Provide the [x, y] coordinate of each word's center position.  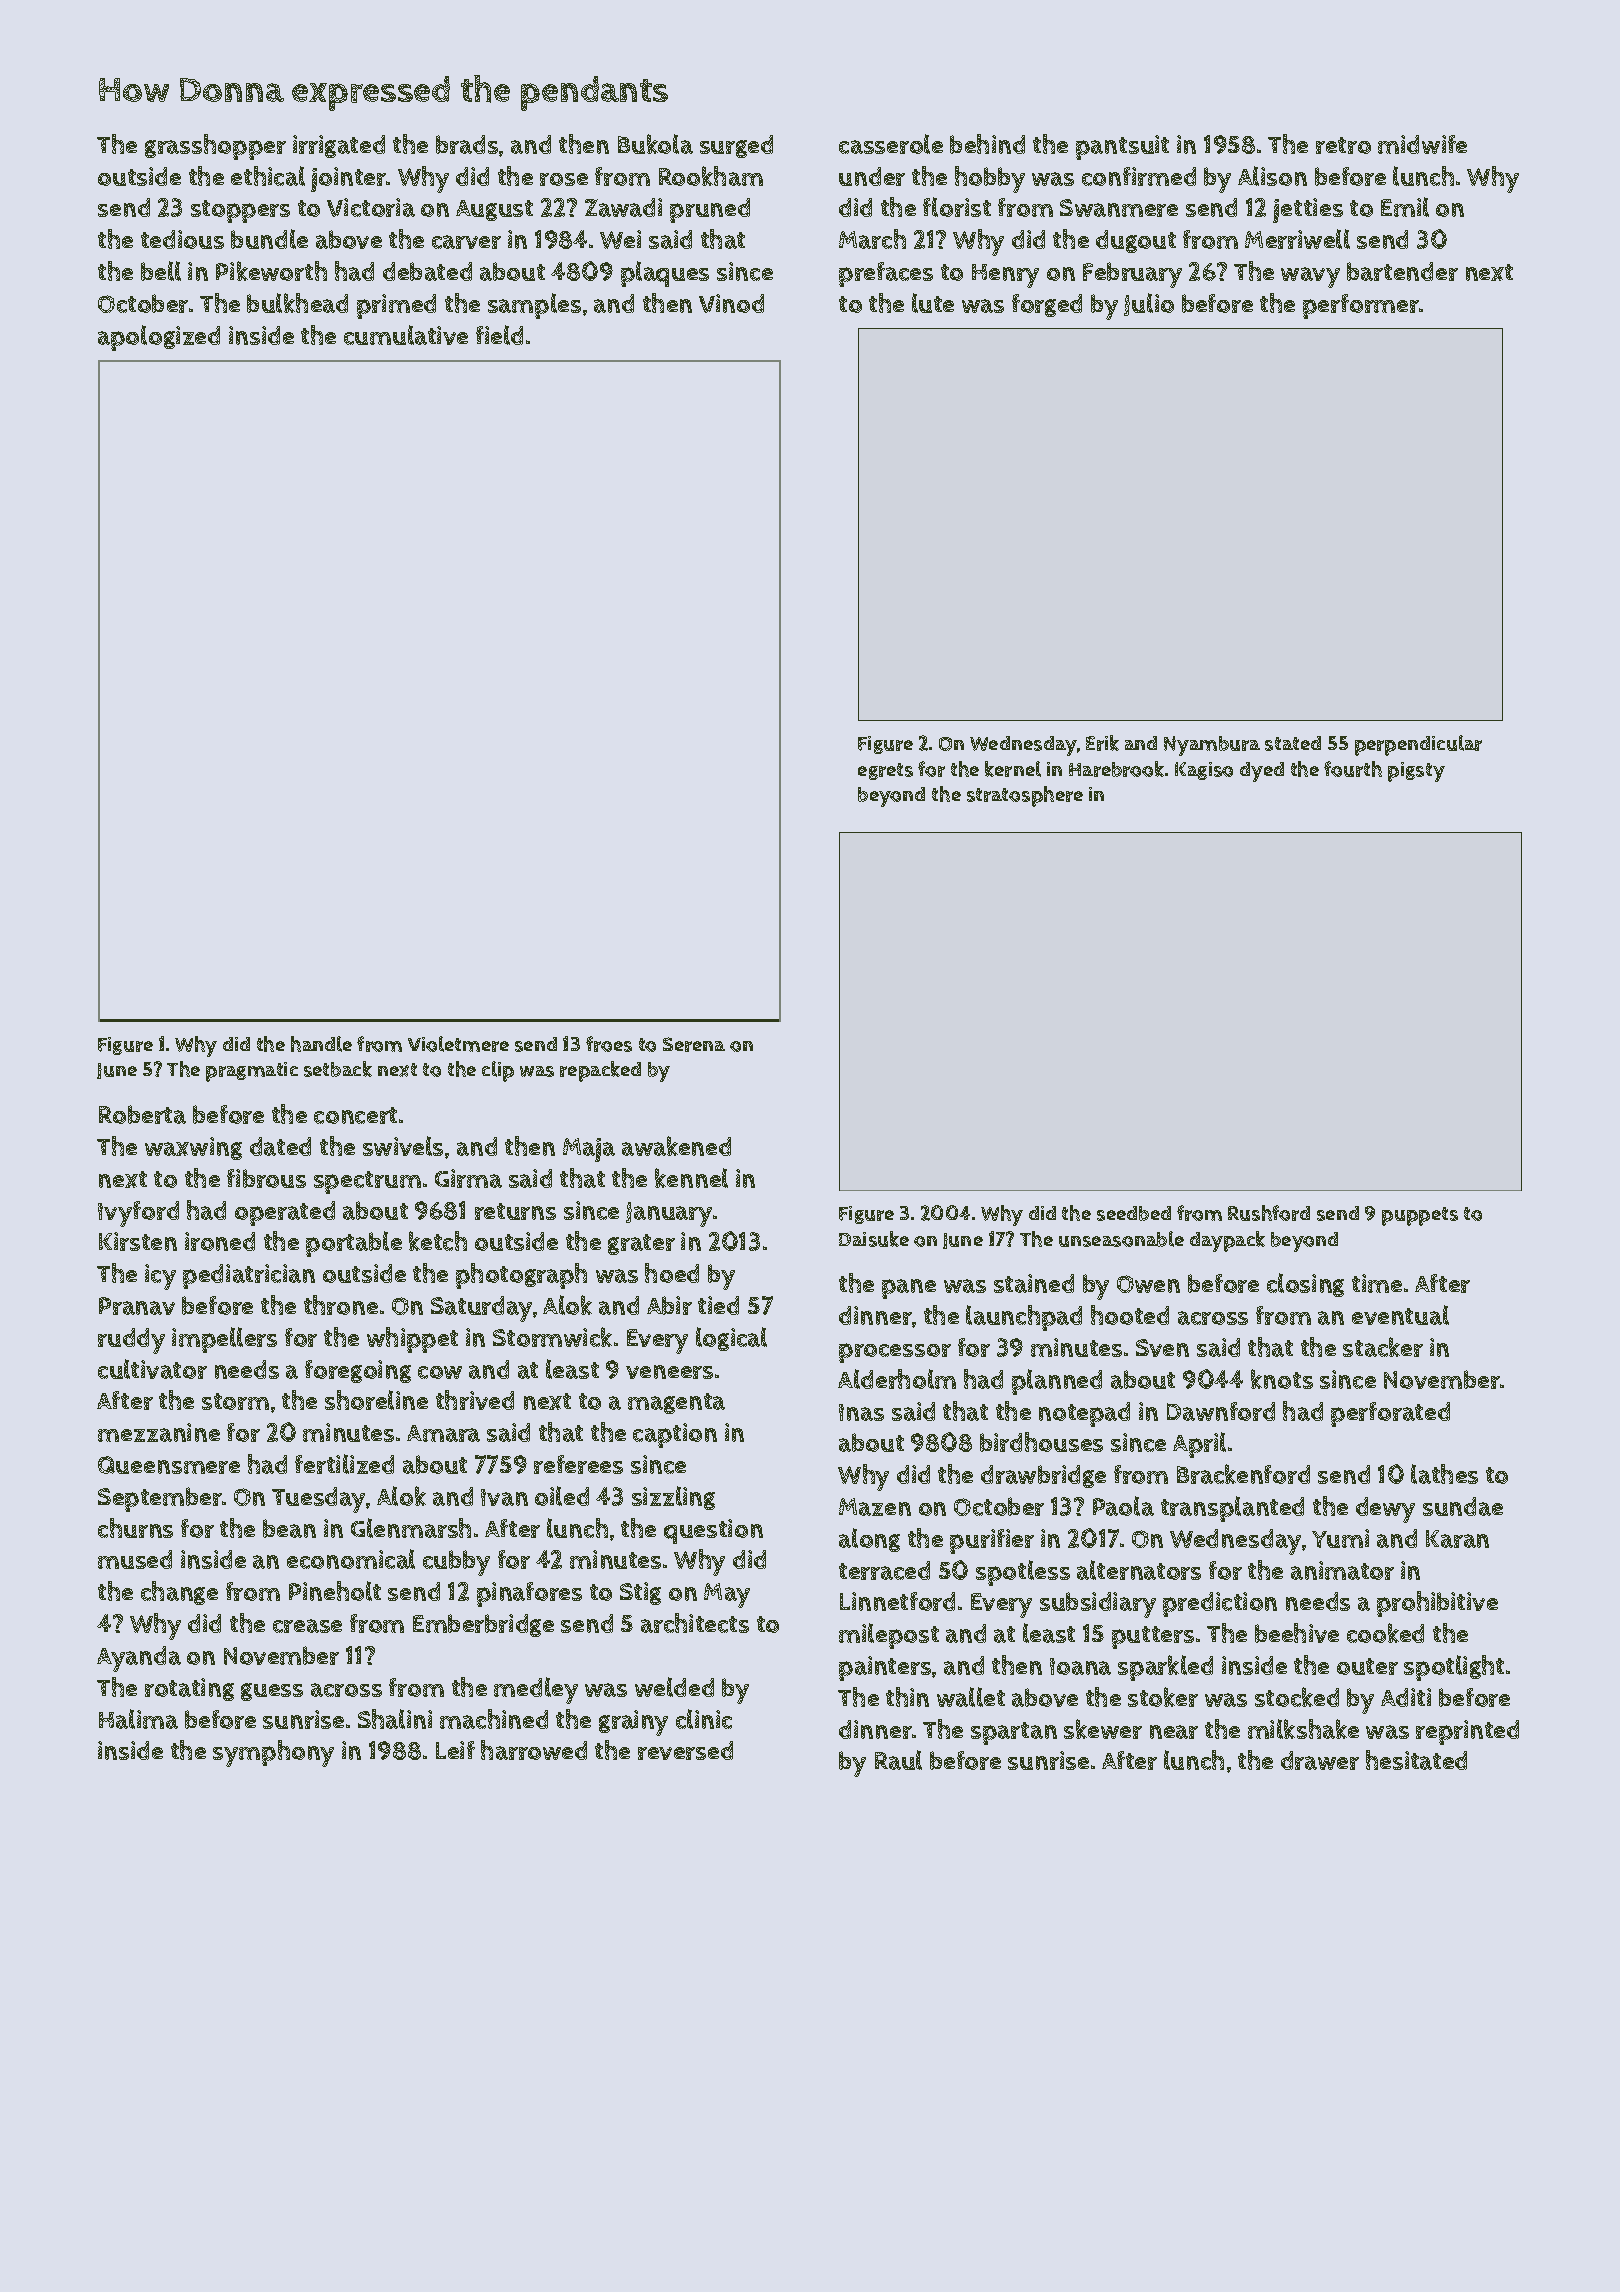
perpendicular [1418, 745]
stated [1293, 743]
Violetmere [458, 1044]
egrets [885, 771]
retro [1343, 145]
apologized [159, 338]
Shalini [395, 1719]
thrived [475, 1400]
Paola [1123, 1506]
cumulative [406, 335]
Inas [861, 1412]
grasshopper [215, 147]
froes [609, 1044]
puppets [1420, 1216]
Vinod [731, 303]
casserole [891, 144]
